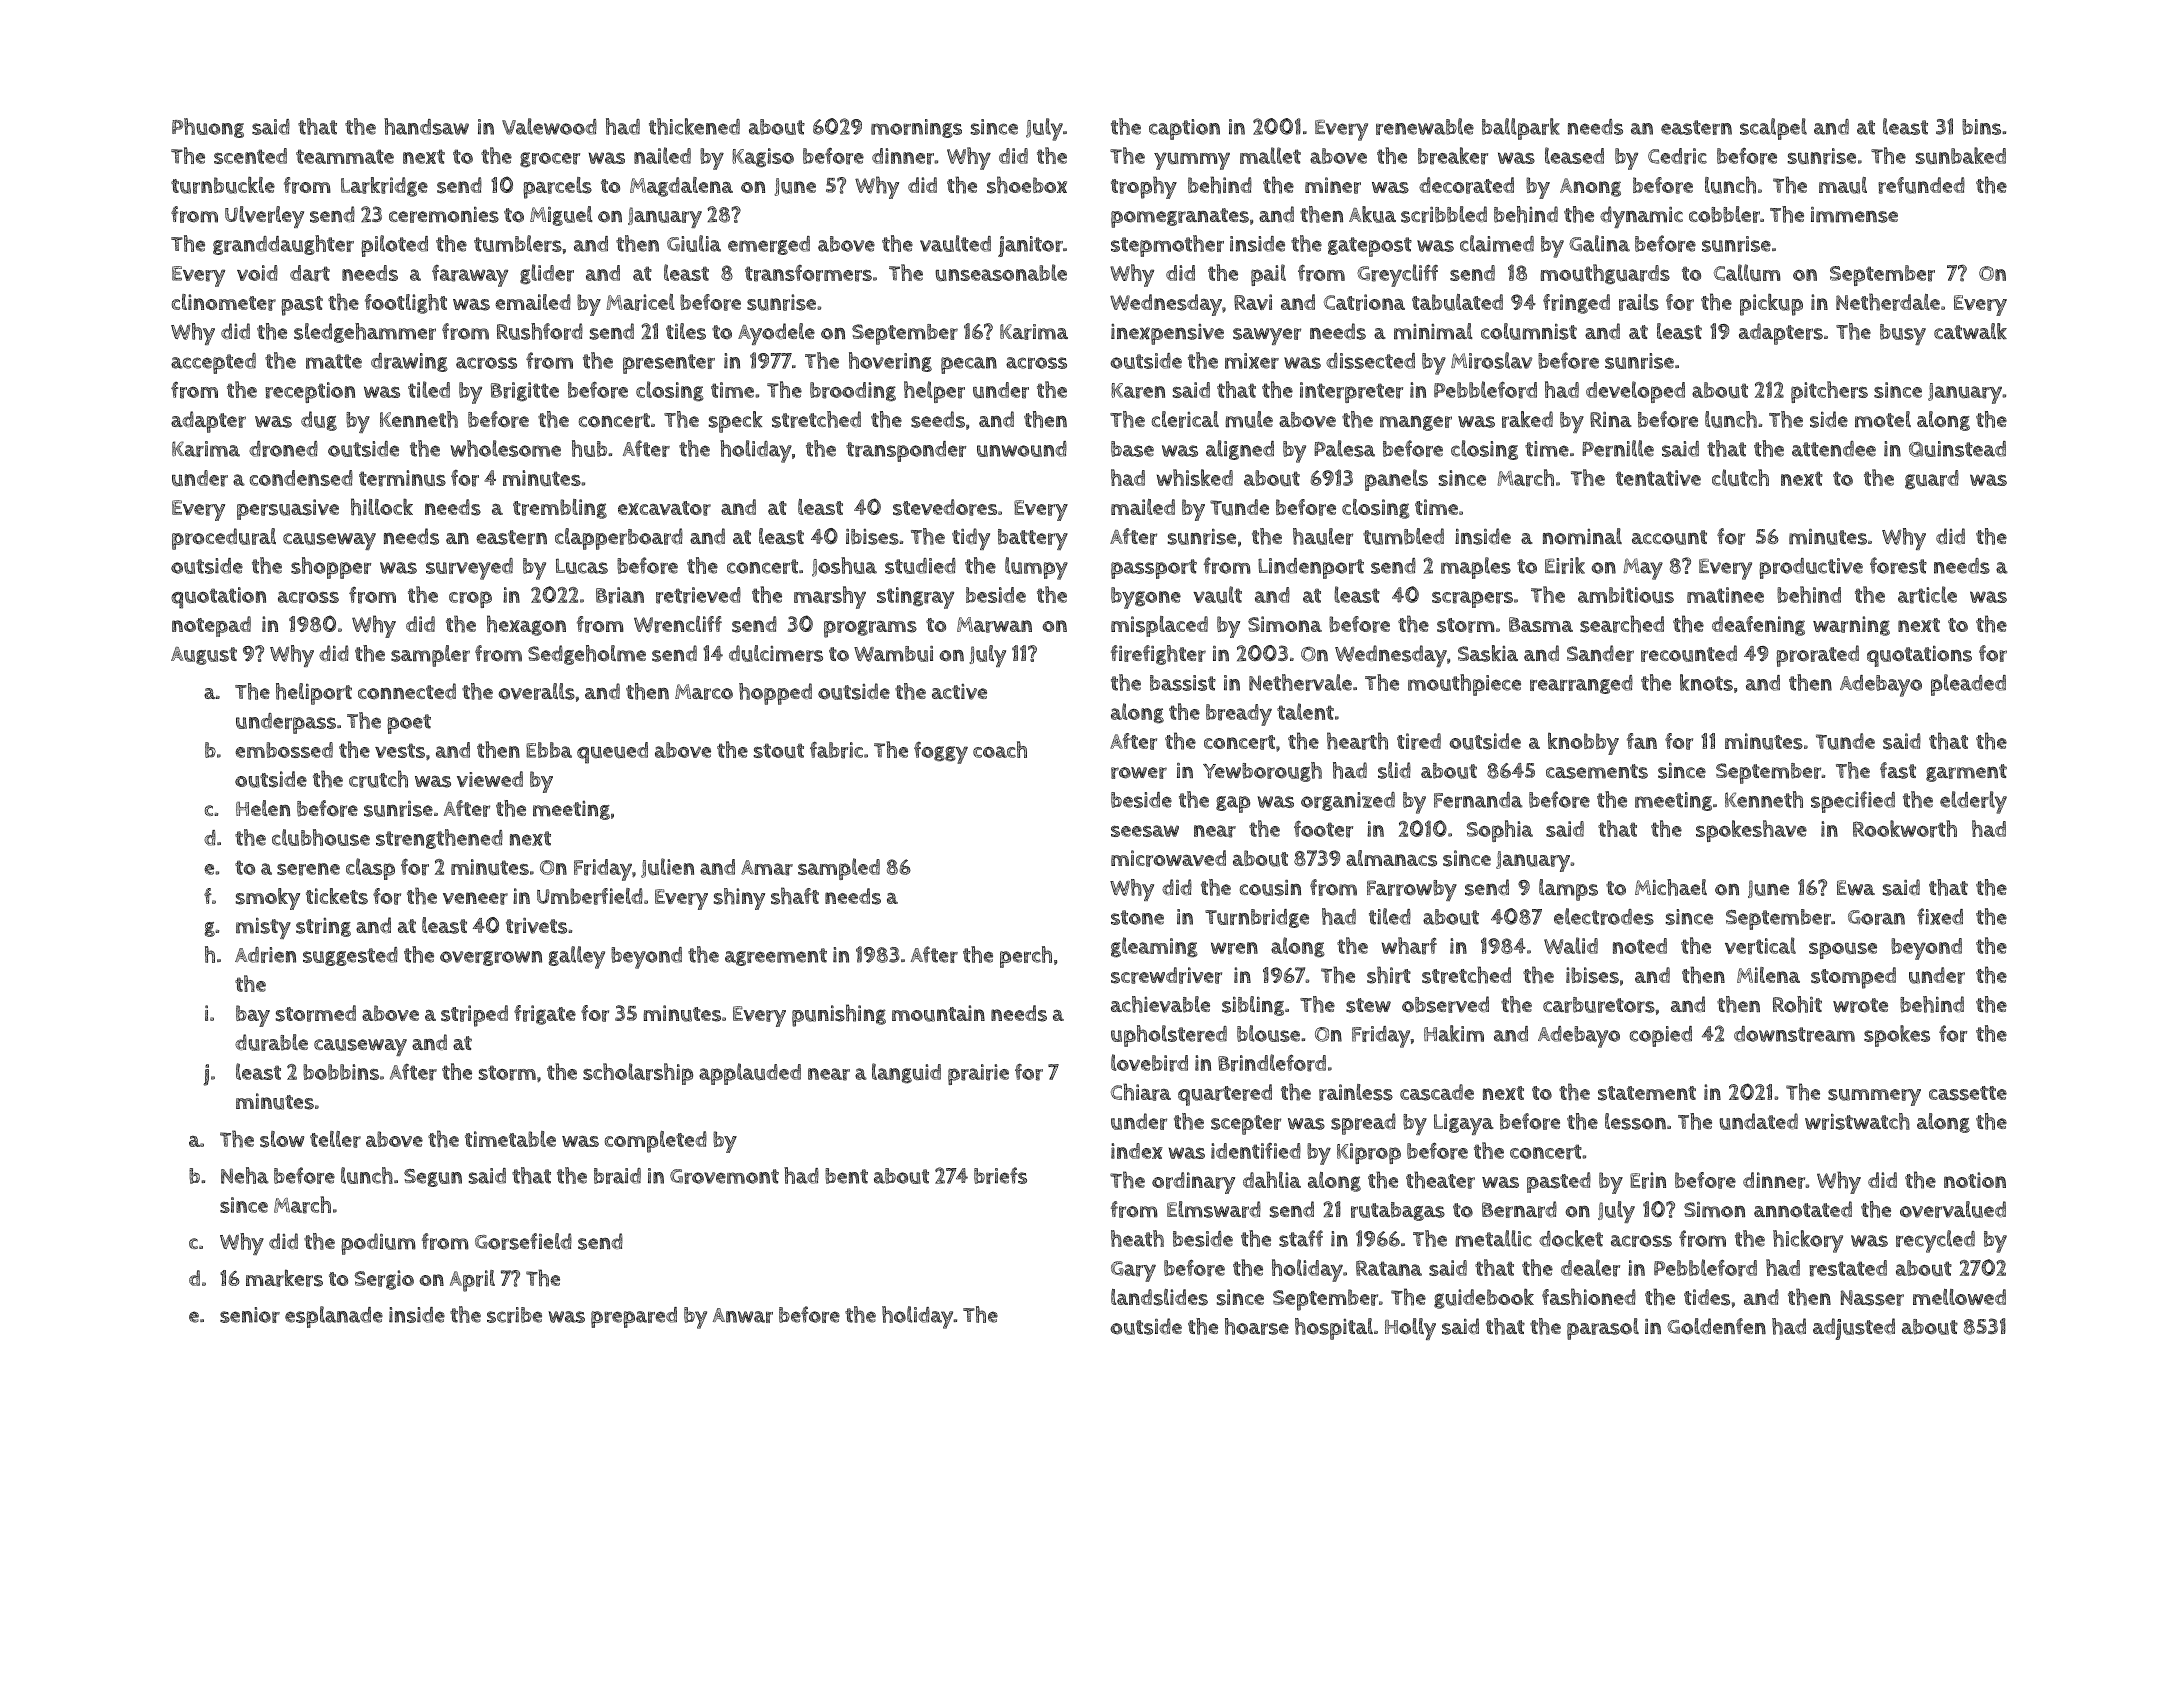 Image resolution: width=2178 pixels, height=1683 pixels. I want to click on clinometer, so click(224, 302).
